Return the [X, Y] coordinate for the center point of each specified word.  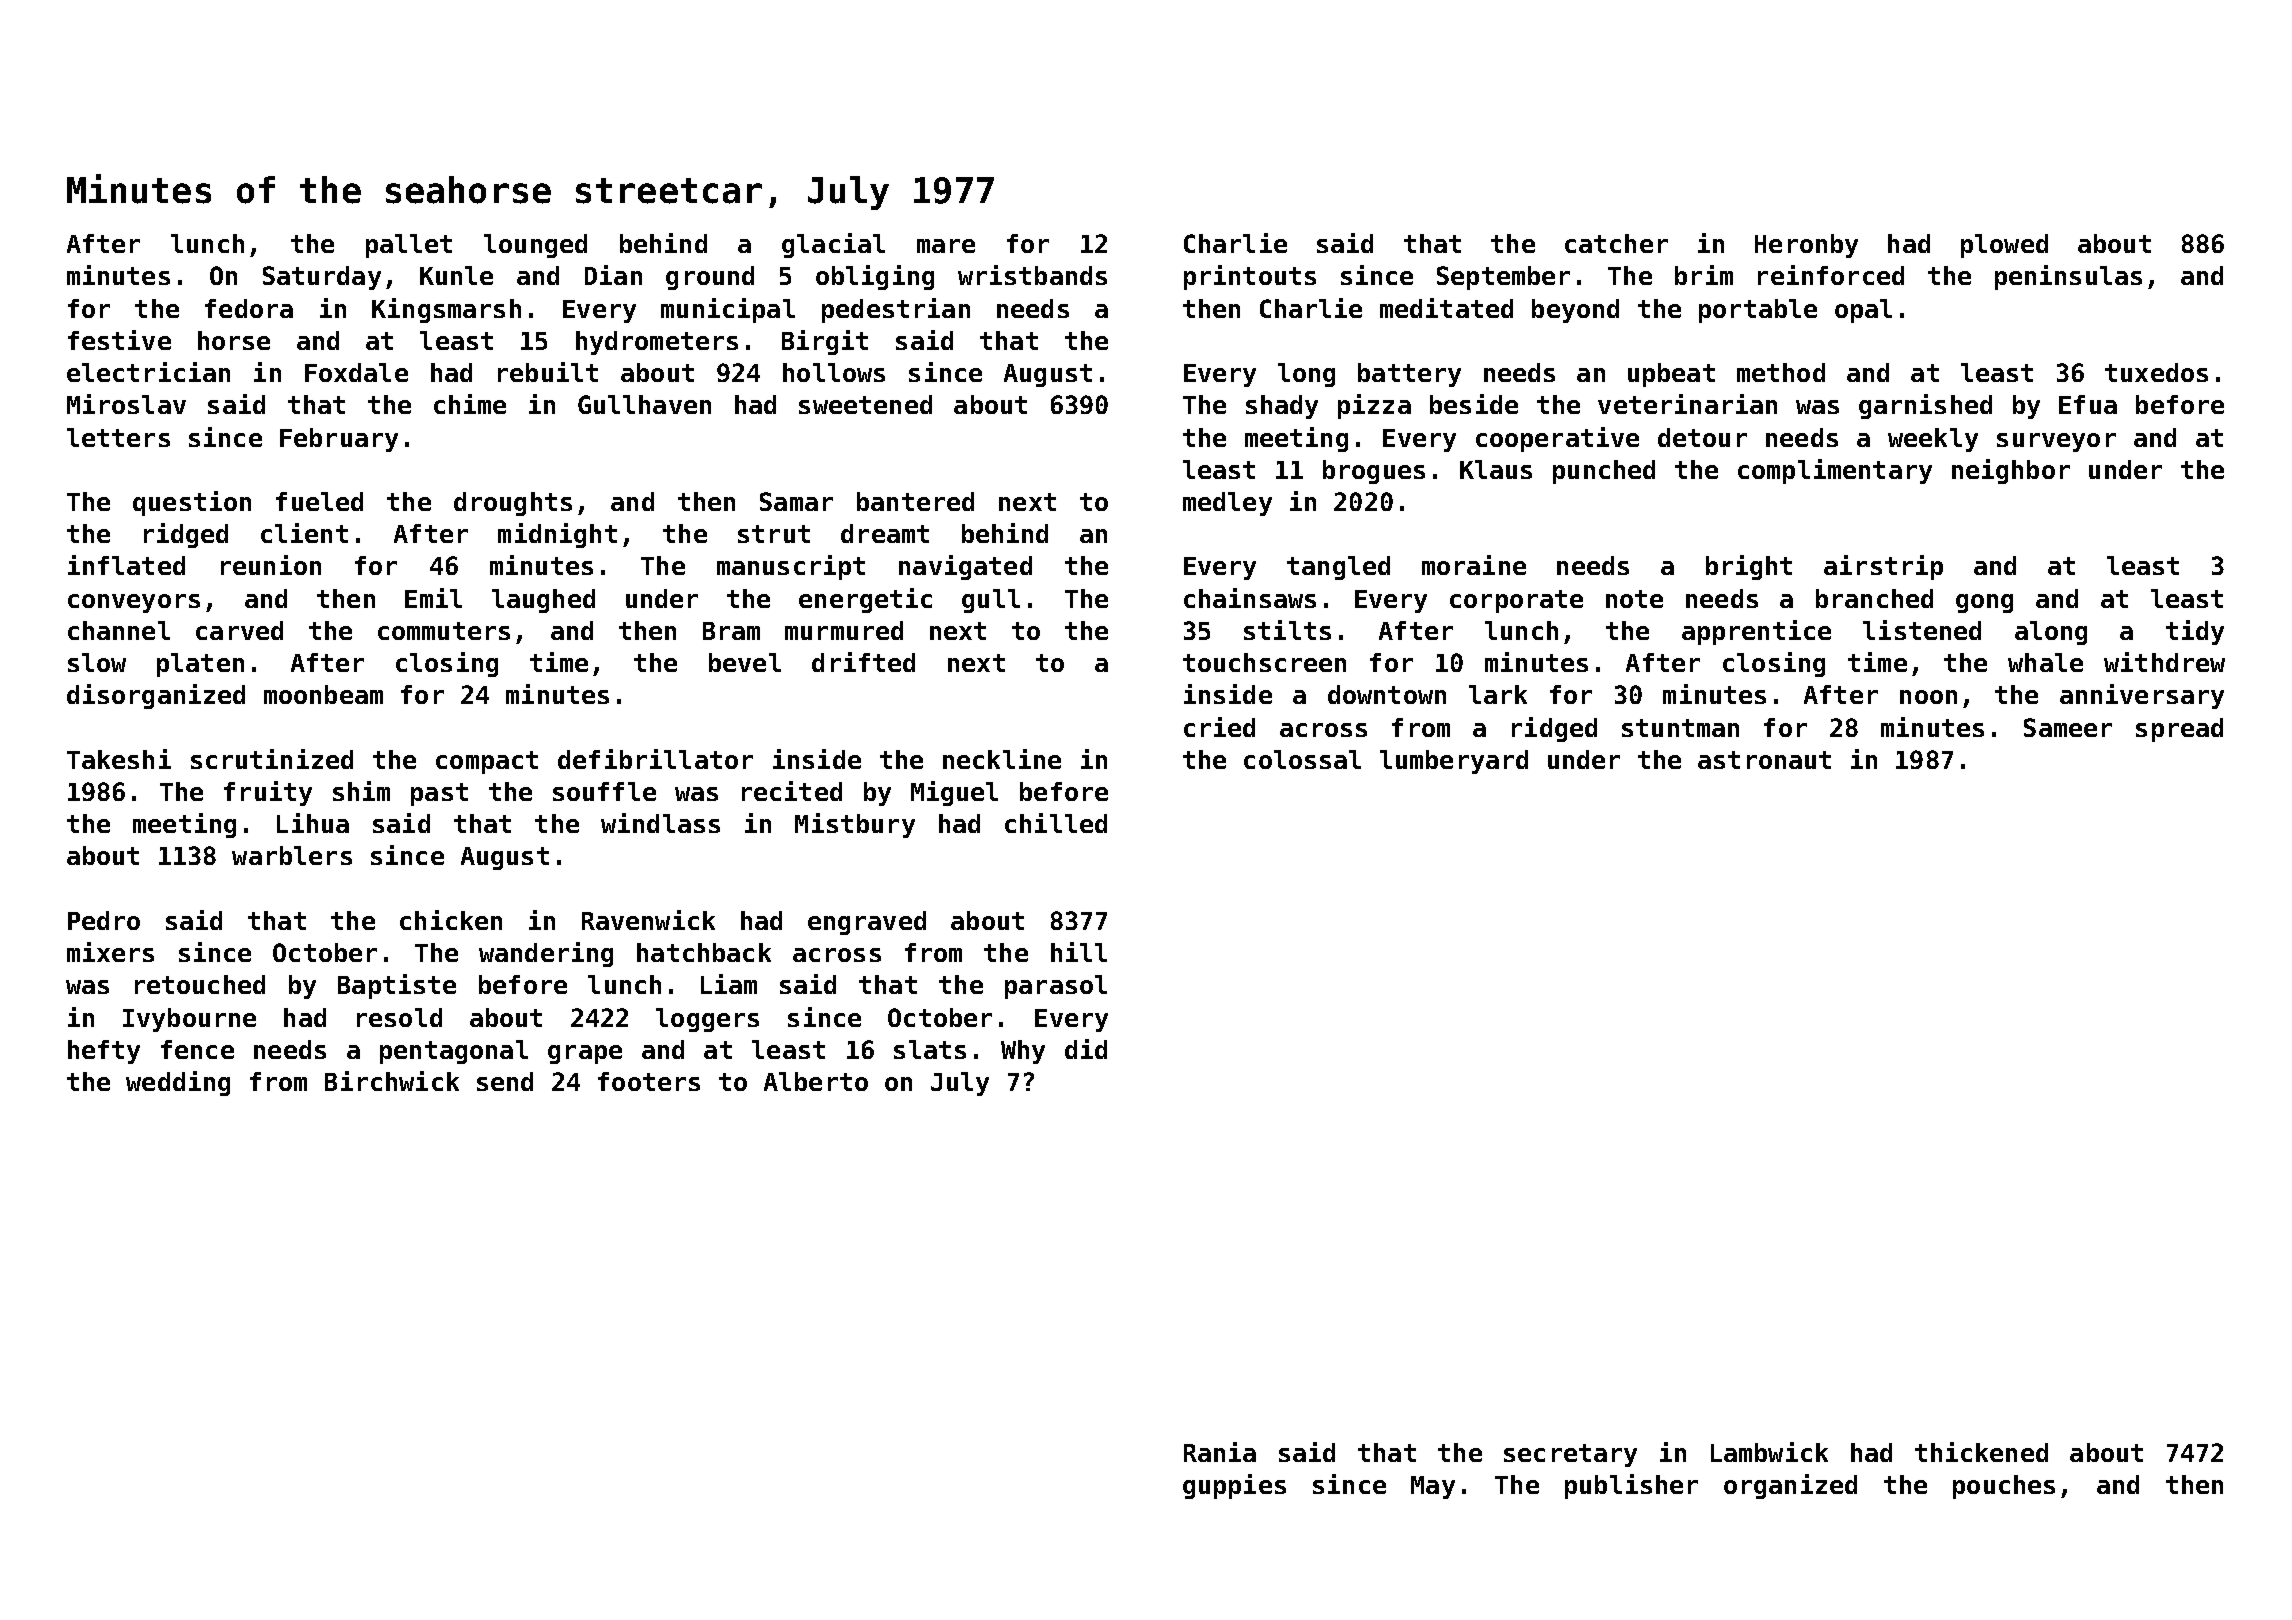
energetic [865, 600]
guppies [1234, 1486]
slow [97, 662]
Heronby [1806, 246]
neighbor [2011, 471]
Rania [1220, 1452]
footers [649, 1081]
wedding [178, 1083]
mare [946, 246]
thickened [1981, 1452]
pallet [409, 246]
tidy [2195, 632]
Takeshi [119, 759]
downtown [1387, 694]
